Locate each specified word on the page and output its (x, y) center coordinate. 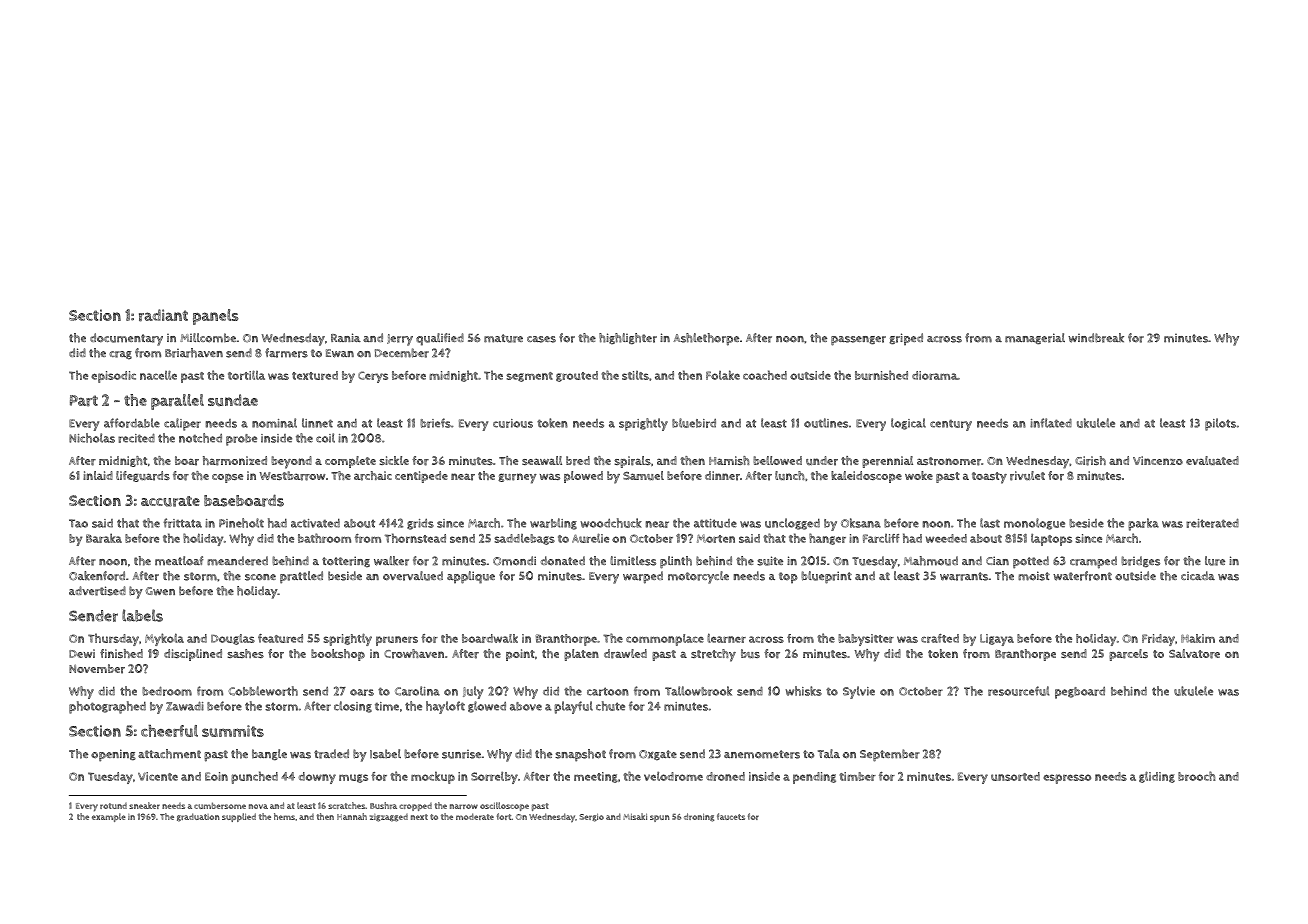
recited (136, 438)
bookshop (338, 655)
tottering (346, 562)
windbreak (1096, 338)
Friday (1158, 640)
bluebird (694, 423)
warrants (964, 576)
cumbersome (220, 805)
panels (216, 317)
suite (770, 561)
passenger (858, 341)
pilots (1220, 424)
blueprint (826, 577)
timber (858, 776)
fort (504, 816)
